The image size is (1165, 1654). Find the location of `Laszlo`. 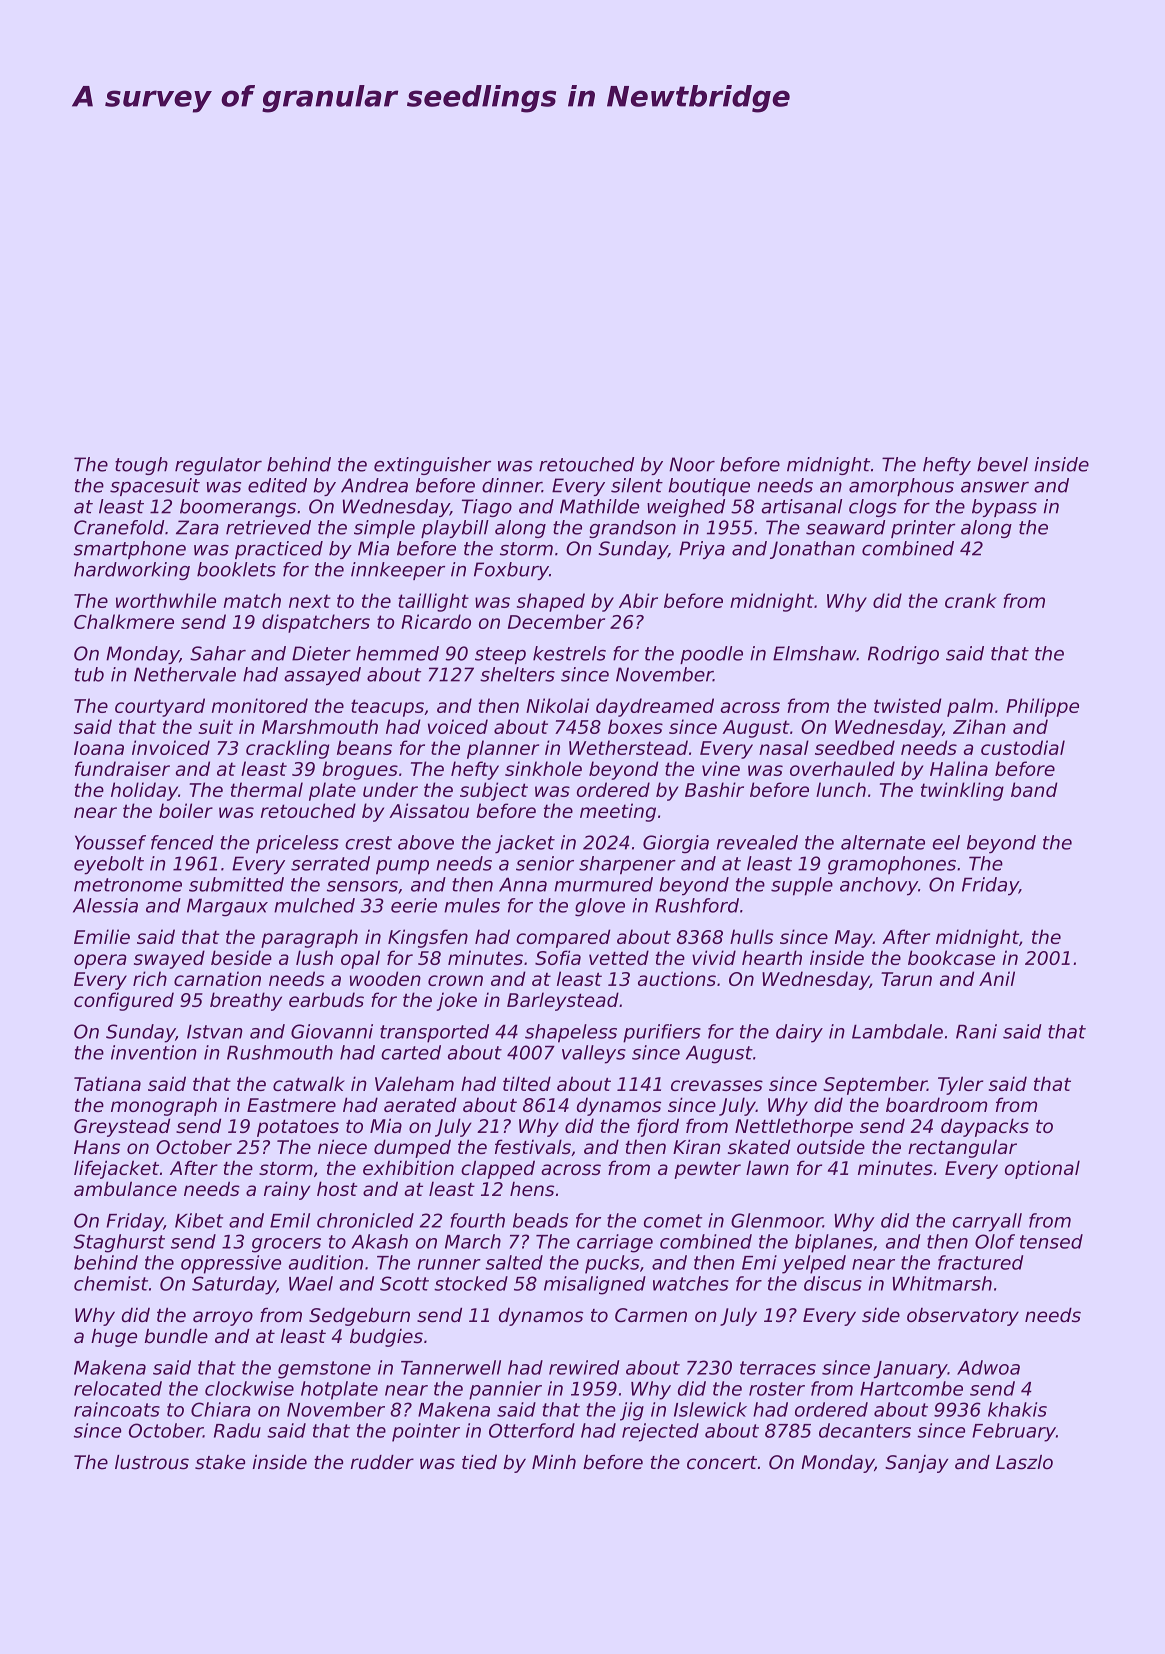

Laszlo is located at coordinates (1024, 1462).
